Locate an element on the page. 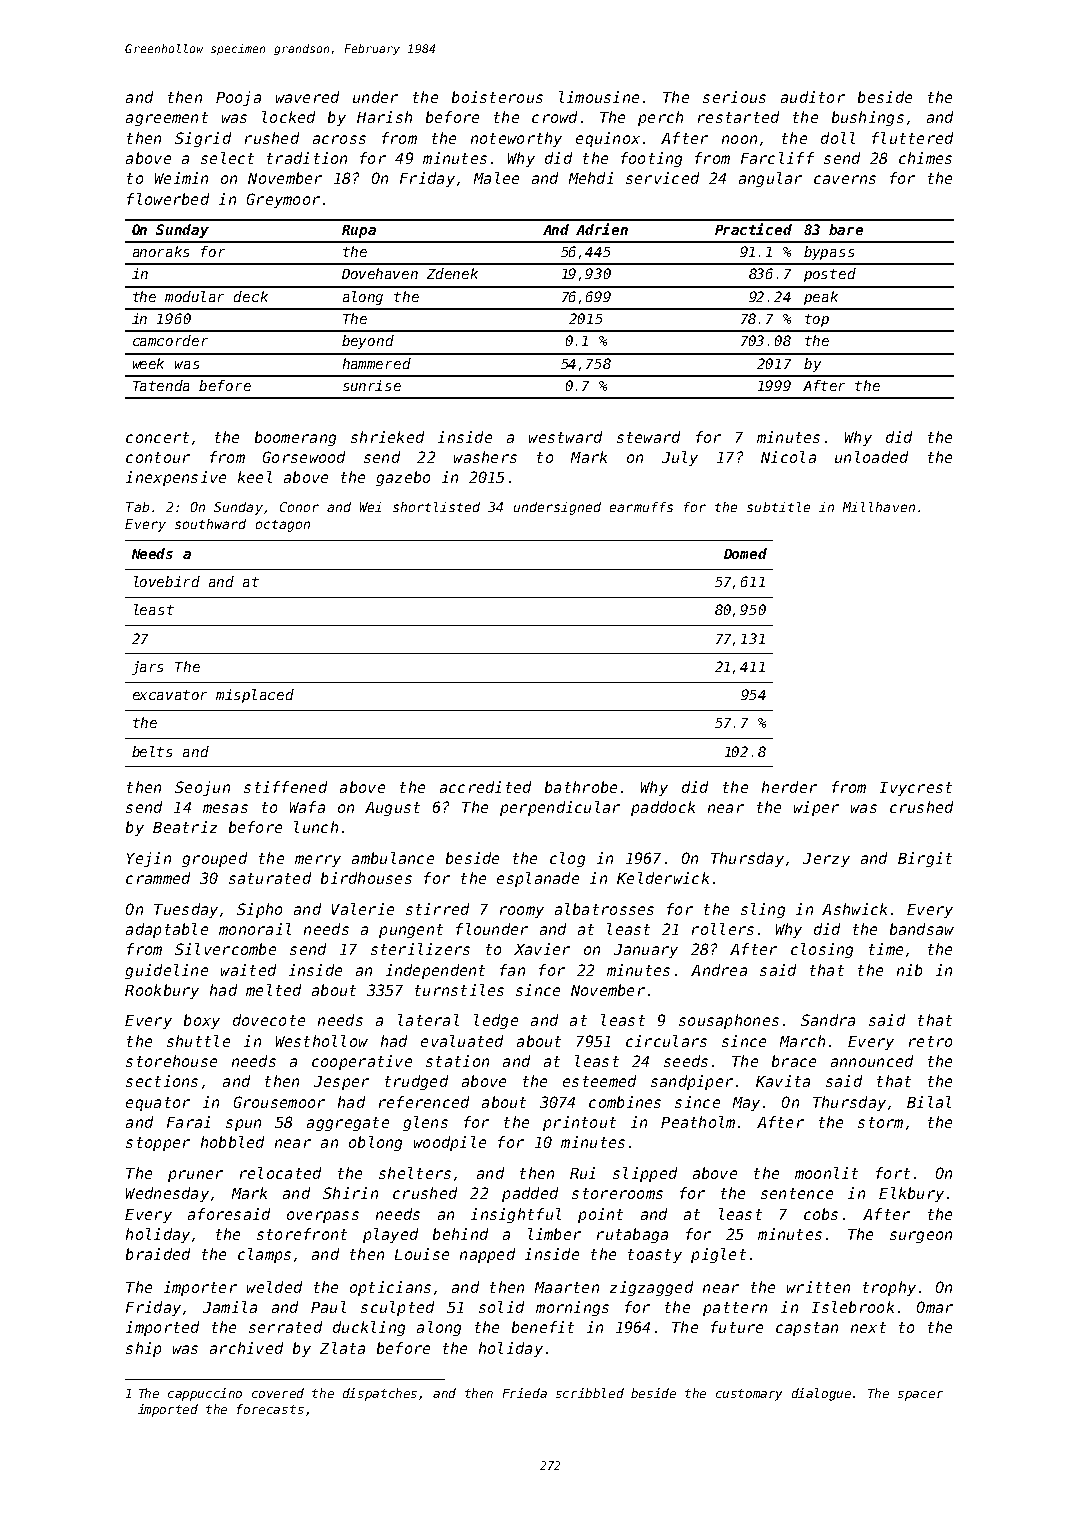 This page has height=1526, width=1079. deck is located at coordinates (251, 296).
